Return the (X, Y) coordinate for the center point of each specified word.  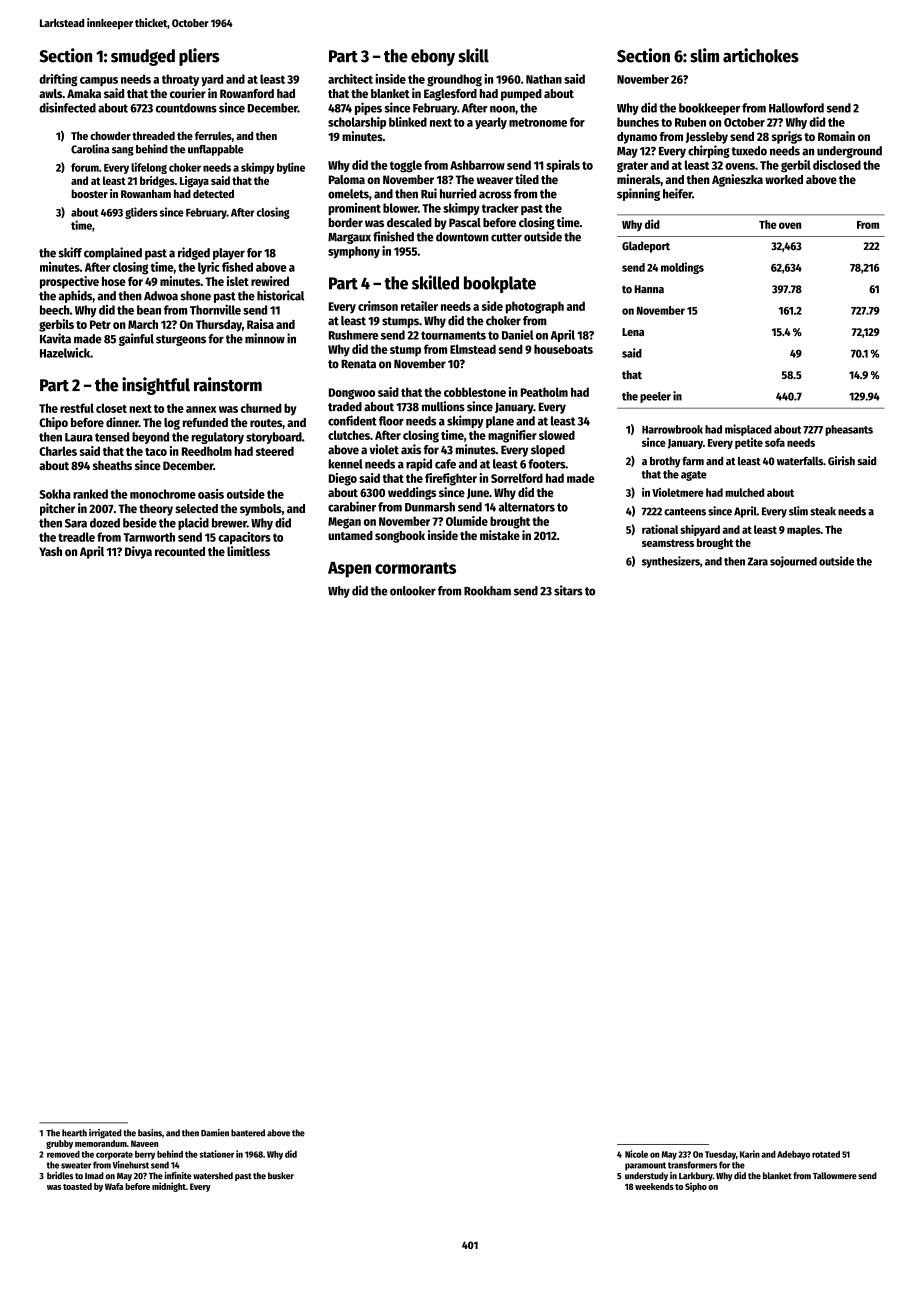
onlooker (413, 591)
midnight (169, 1187)
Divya (138, 552)
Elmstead (473, 349)
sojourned (793, 562)
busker (281, 1176)
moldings (682, 268)
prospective (69, 282)
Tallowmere (835, 1176)
